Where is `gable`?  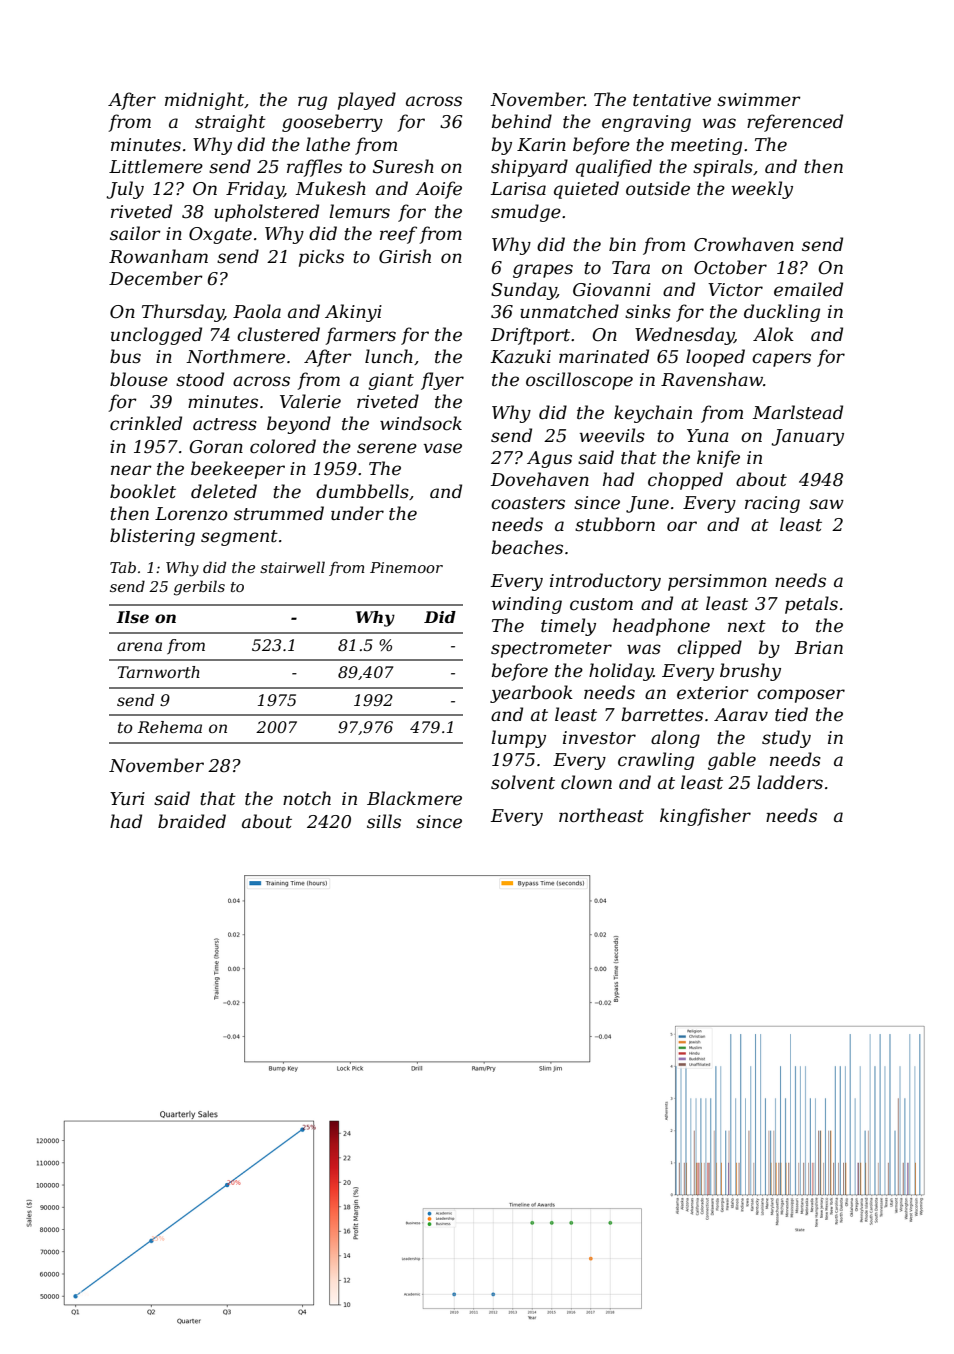 gable is located at coordinates (732, 761).
